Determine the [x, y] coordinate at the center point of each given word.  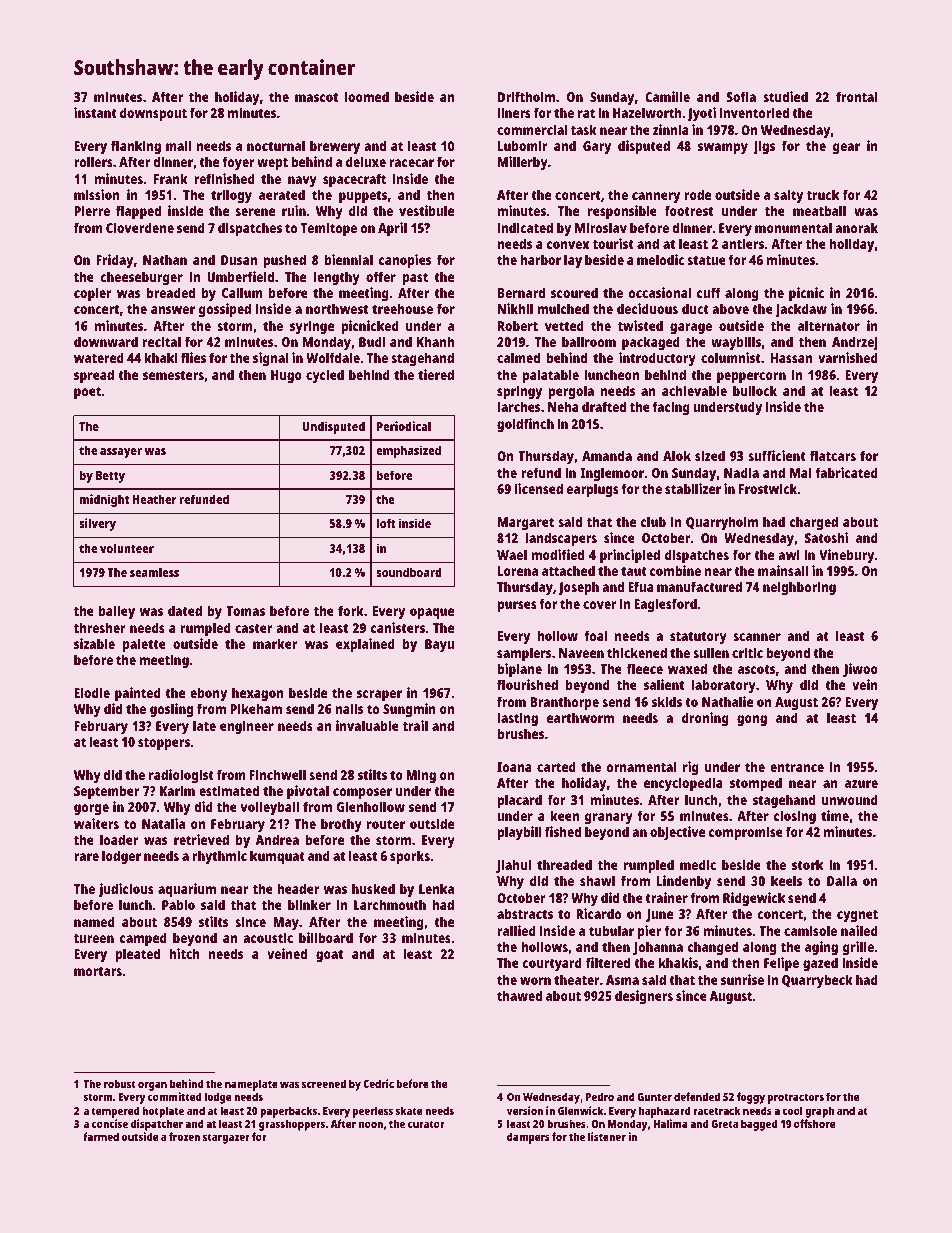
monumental [793, 227]
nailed [859, 930]
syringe [312, 327]
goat [329, 956]
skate [409, 1110]
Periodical [404, 426]
